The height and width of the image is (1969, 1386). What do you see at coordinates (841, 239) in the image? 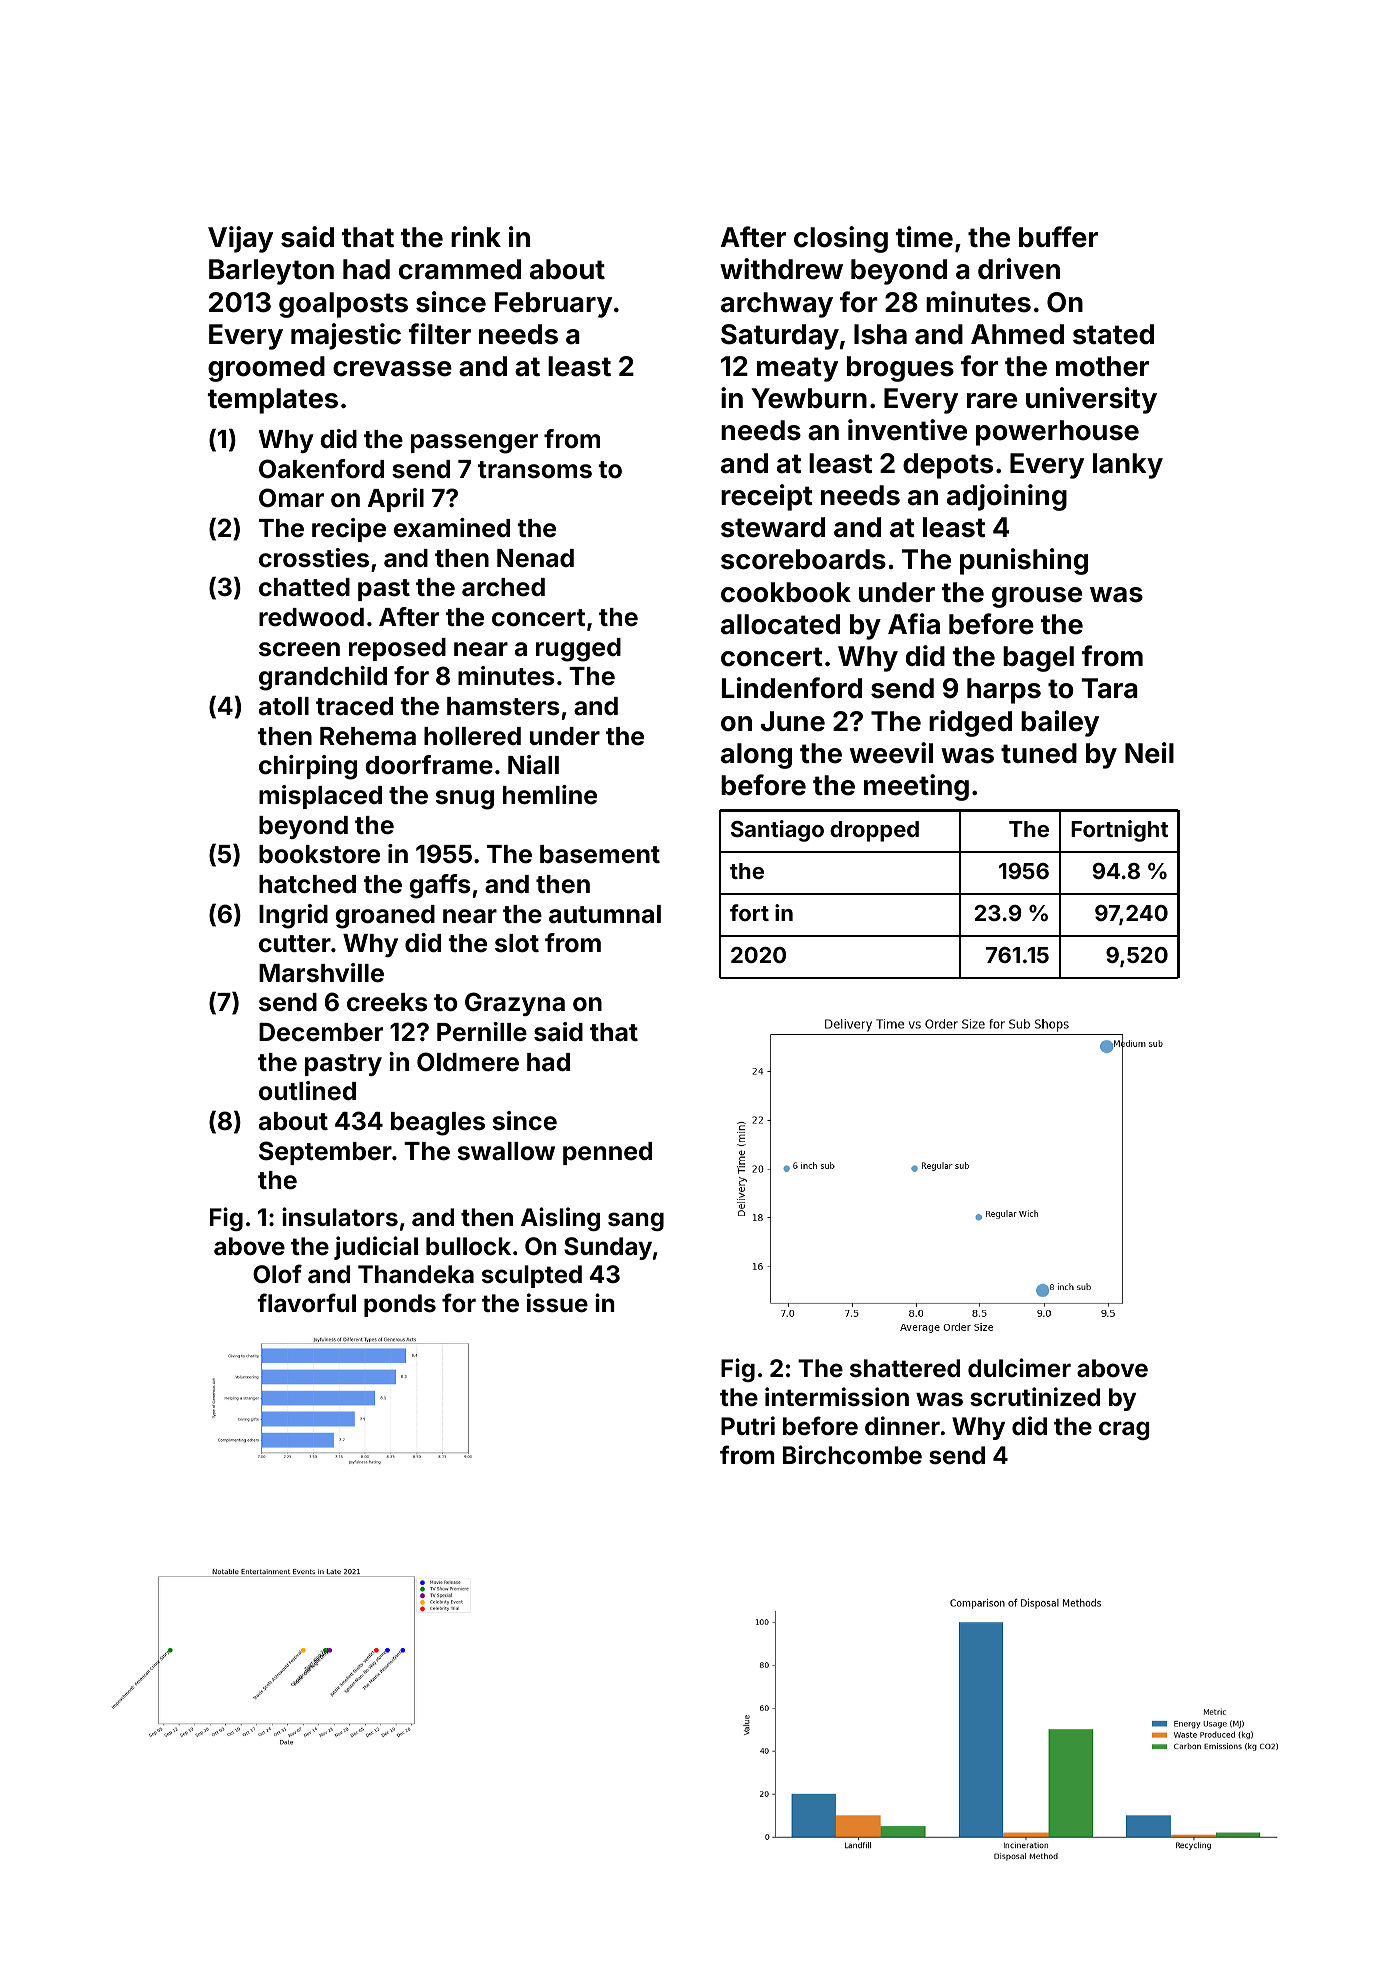
I see `closing` at bounding box center [841, 239].
